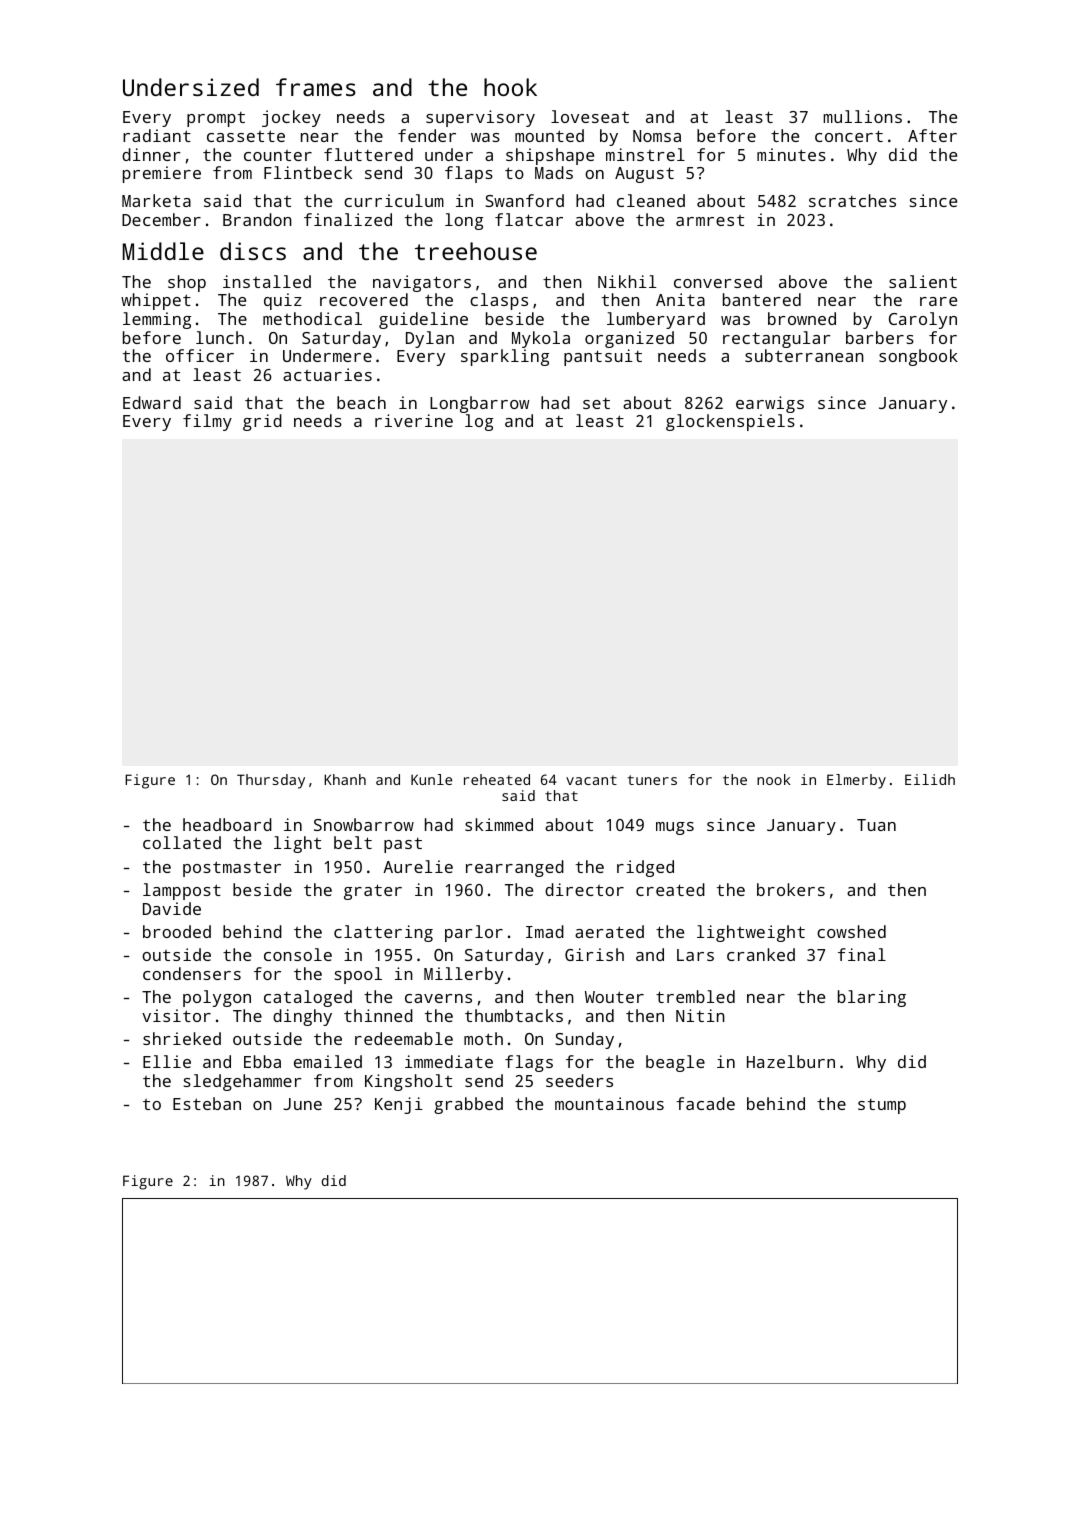 The width and height of the screenshot is (1080, 1527). I want to click on riverine, so click(414, 420).
